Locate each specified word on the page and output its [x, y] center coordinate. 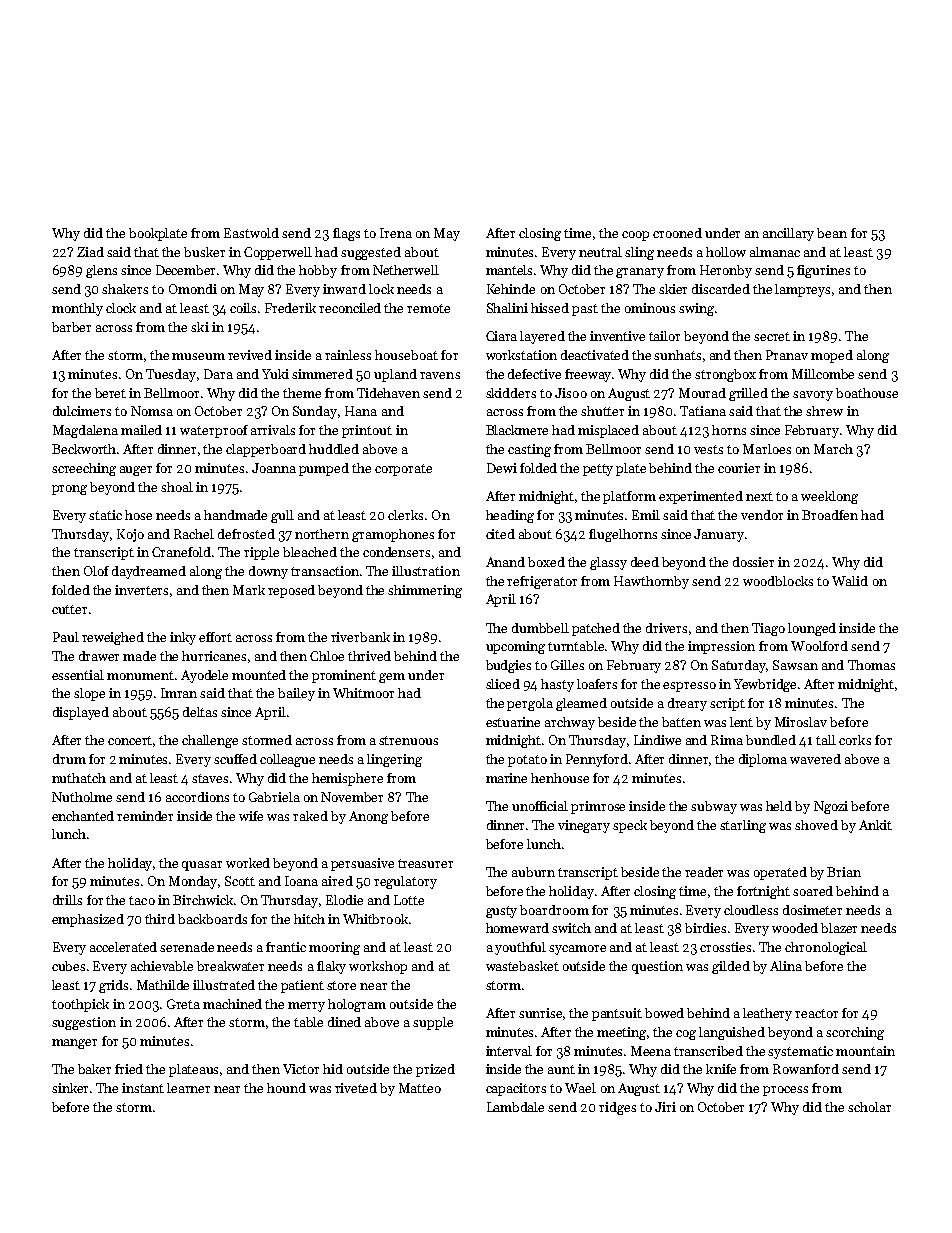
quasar [202, 866]
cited [500, 534]
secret [772, 336]
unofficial [540, 806]
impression [721, 647]
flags [346, 234]
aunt [561, 1069]
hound [286, 1088]
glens [101, 271]
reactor [816, 1013]
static [105, 515]
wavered [815, 759]
